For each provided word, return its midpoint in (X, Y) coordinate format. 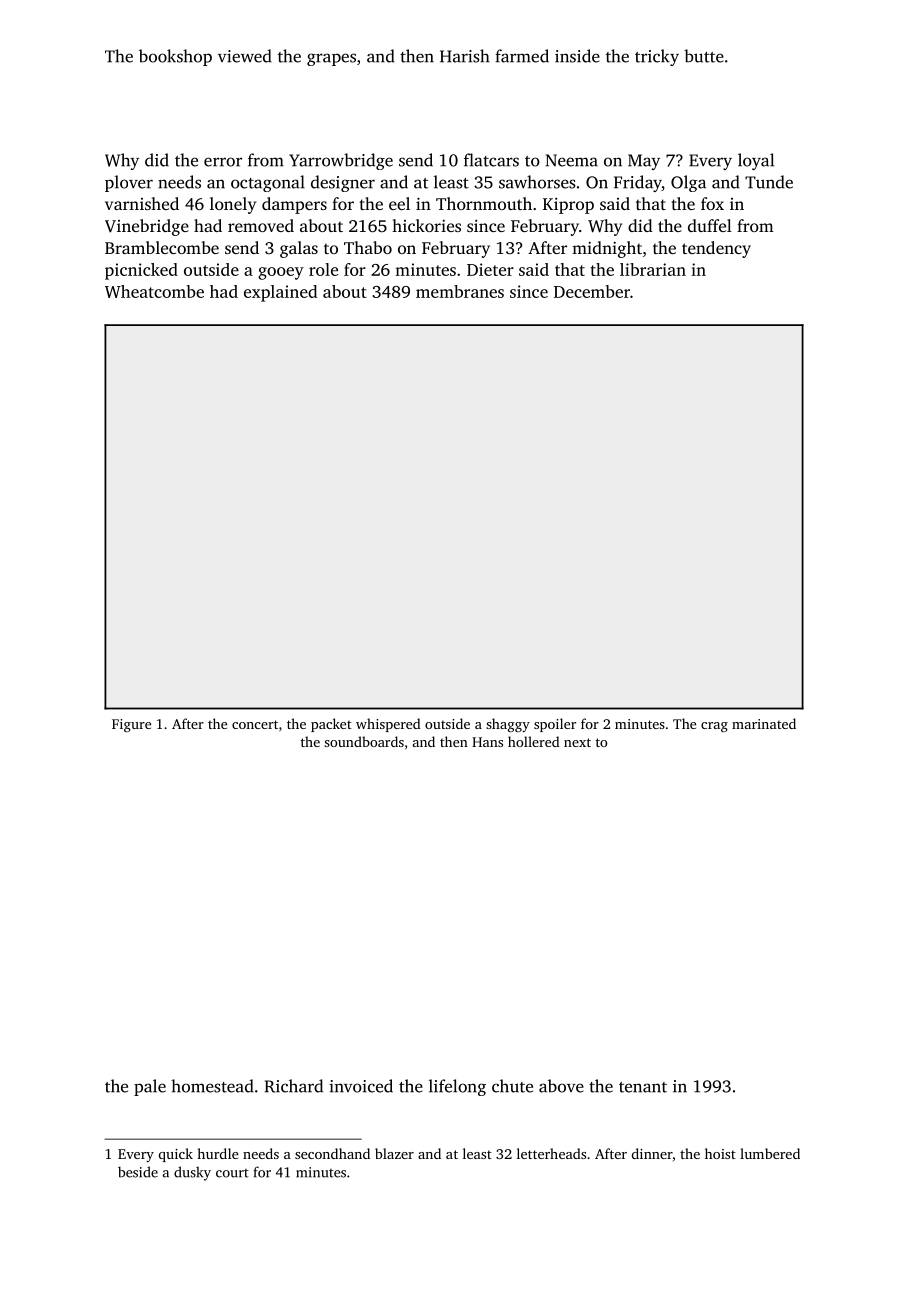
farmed (522, 56)
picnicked (141, 271)
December (592, 291)
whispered (388, 725)
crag (714, 727)
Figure (131, 725)
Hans (487, 742)
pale (150, 1087)
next (577, 742)
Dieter (490, 269)
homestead (212, 1086)
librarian (653, 269)
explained (281, 293)
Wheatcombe (154, 291)
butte (704, 56)
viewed (245, 56)
